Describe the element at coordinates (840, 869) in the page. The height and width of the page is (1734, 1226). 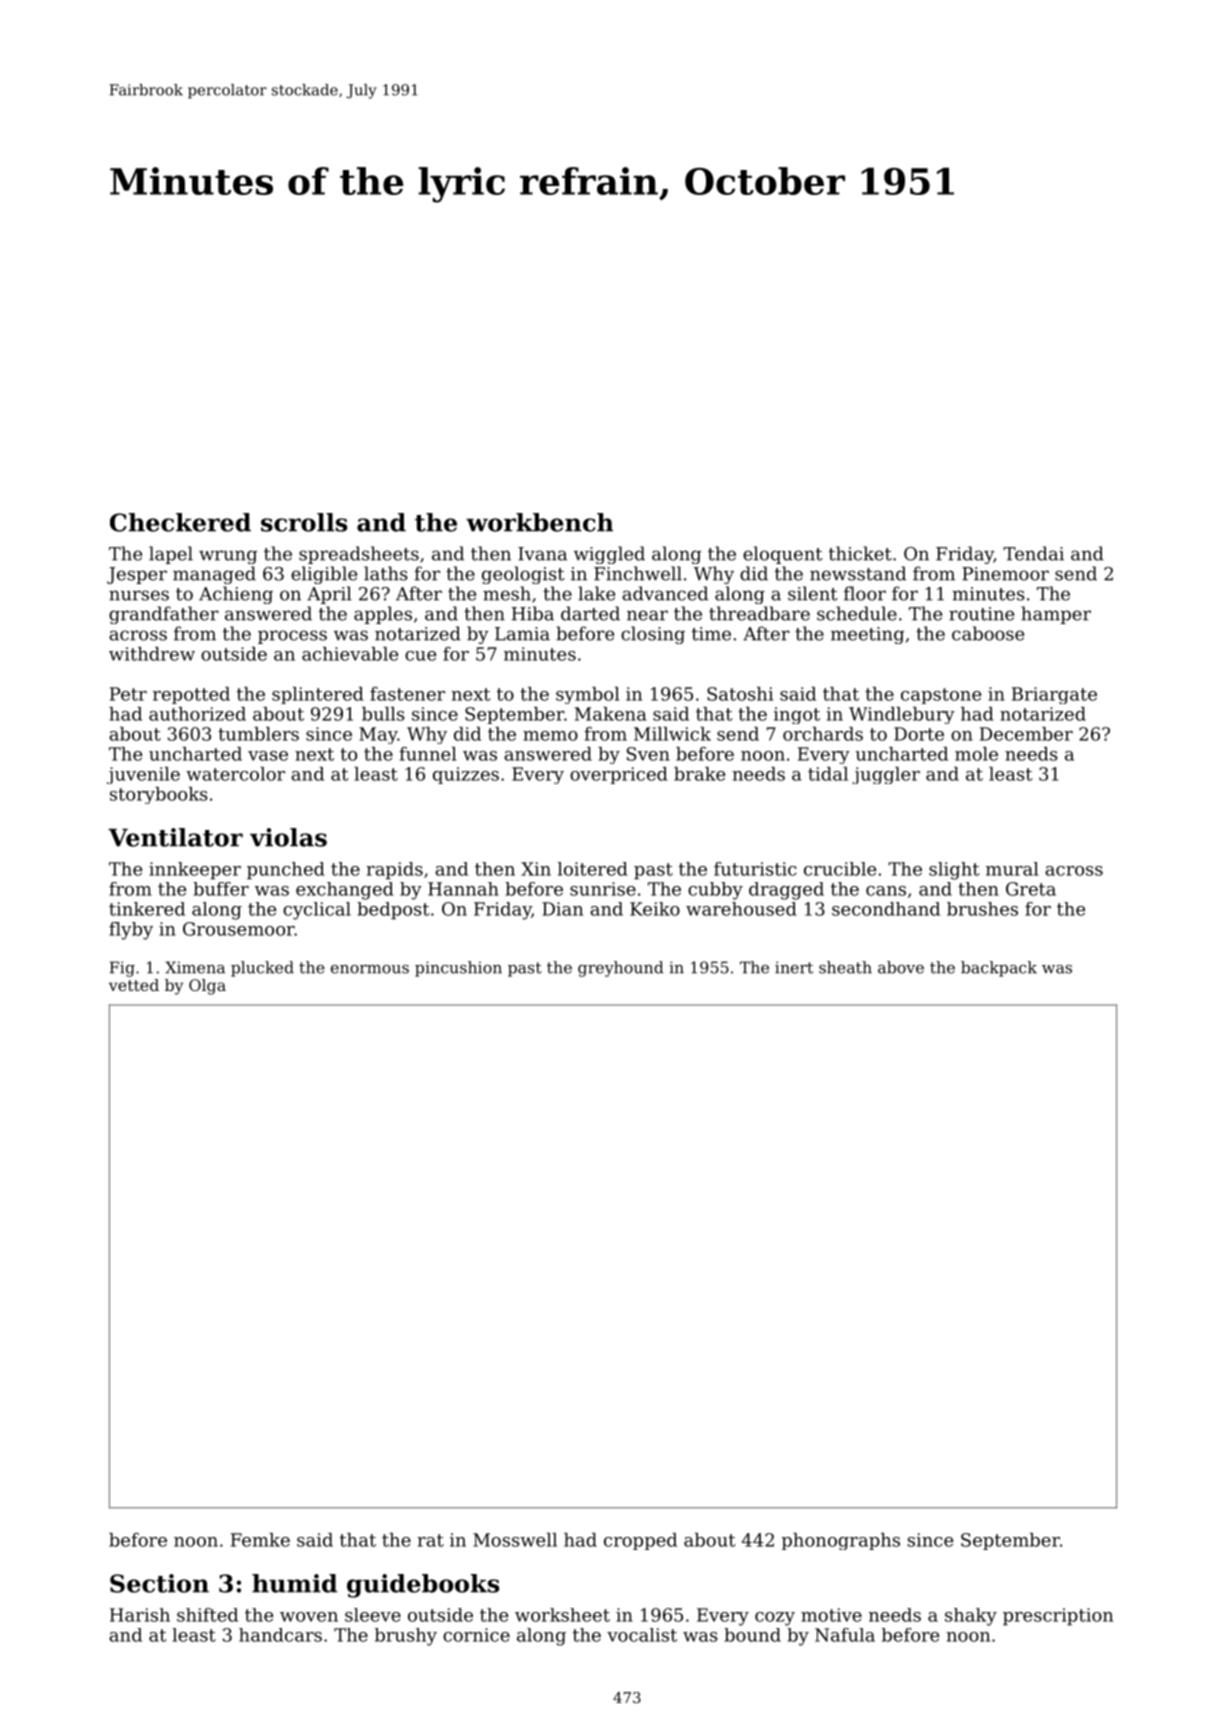
I see `crucible` at that location.
